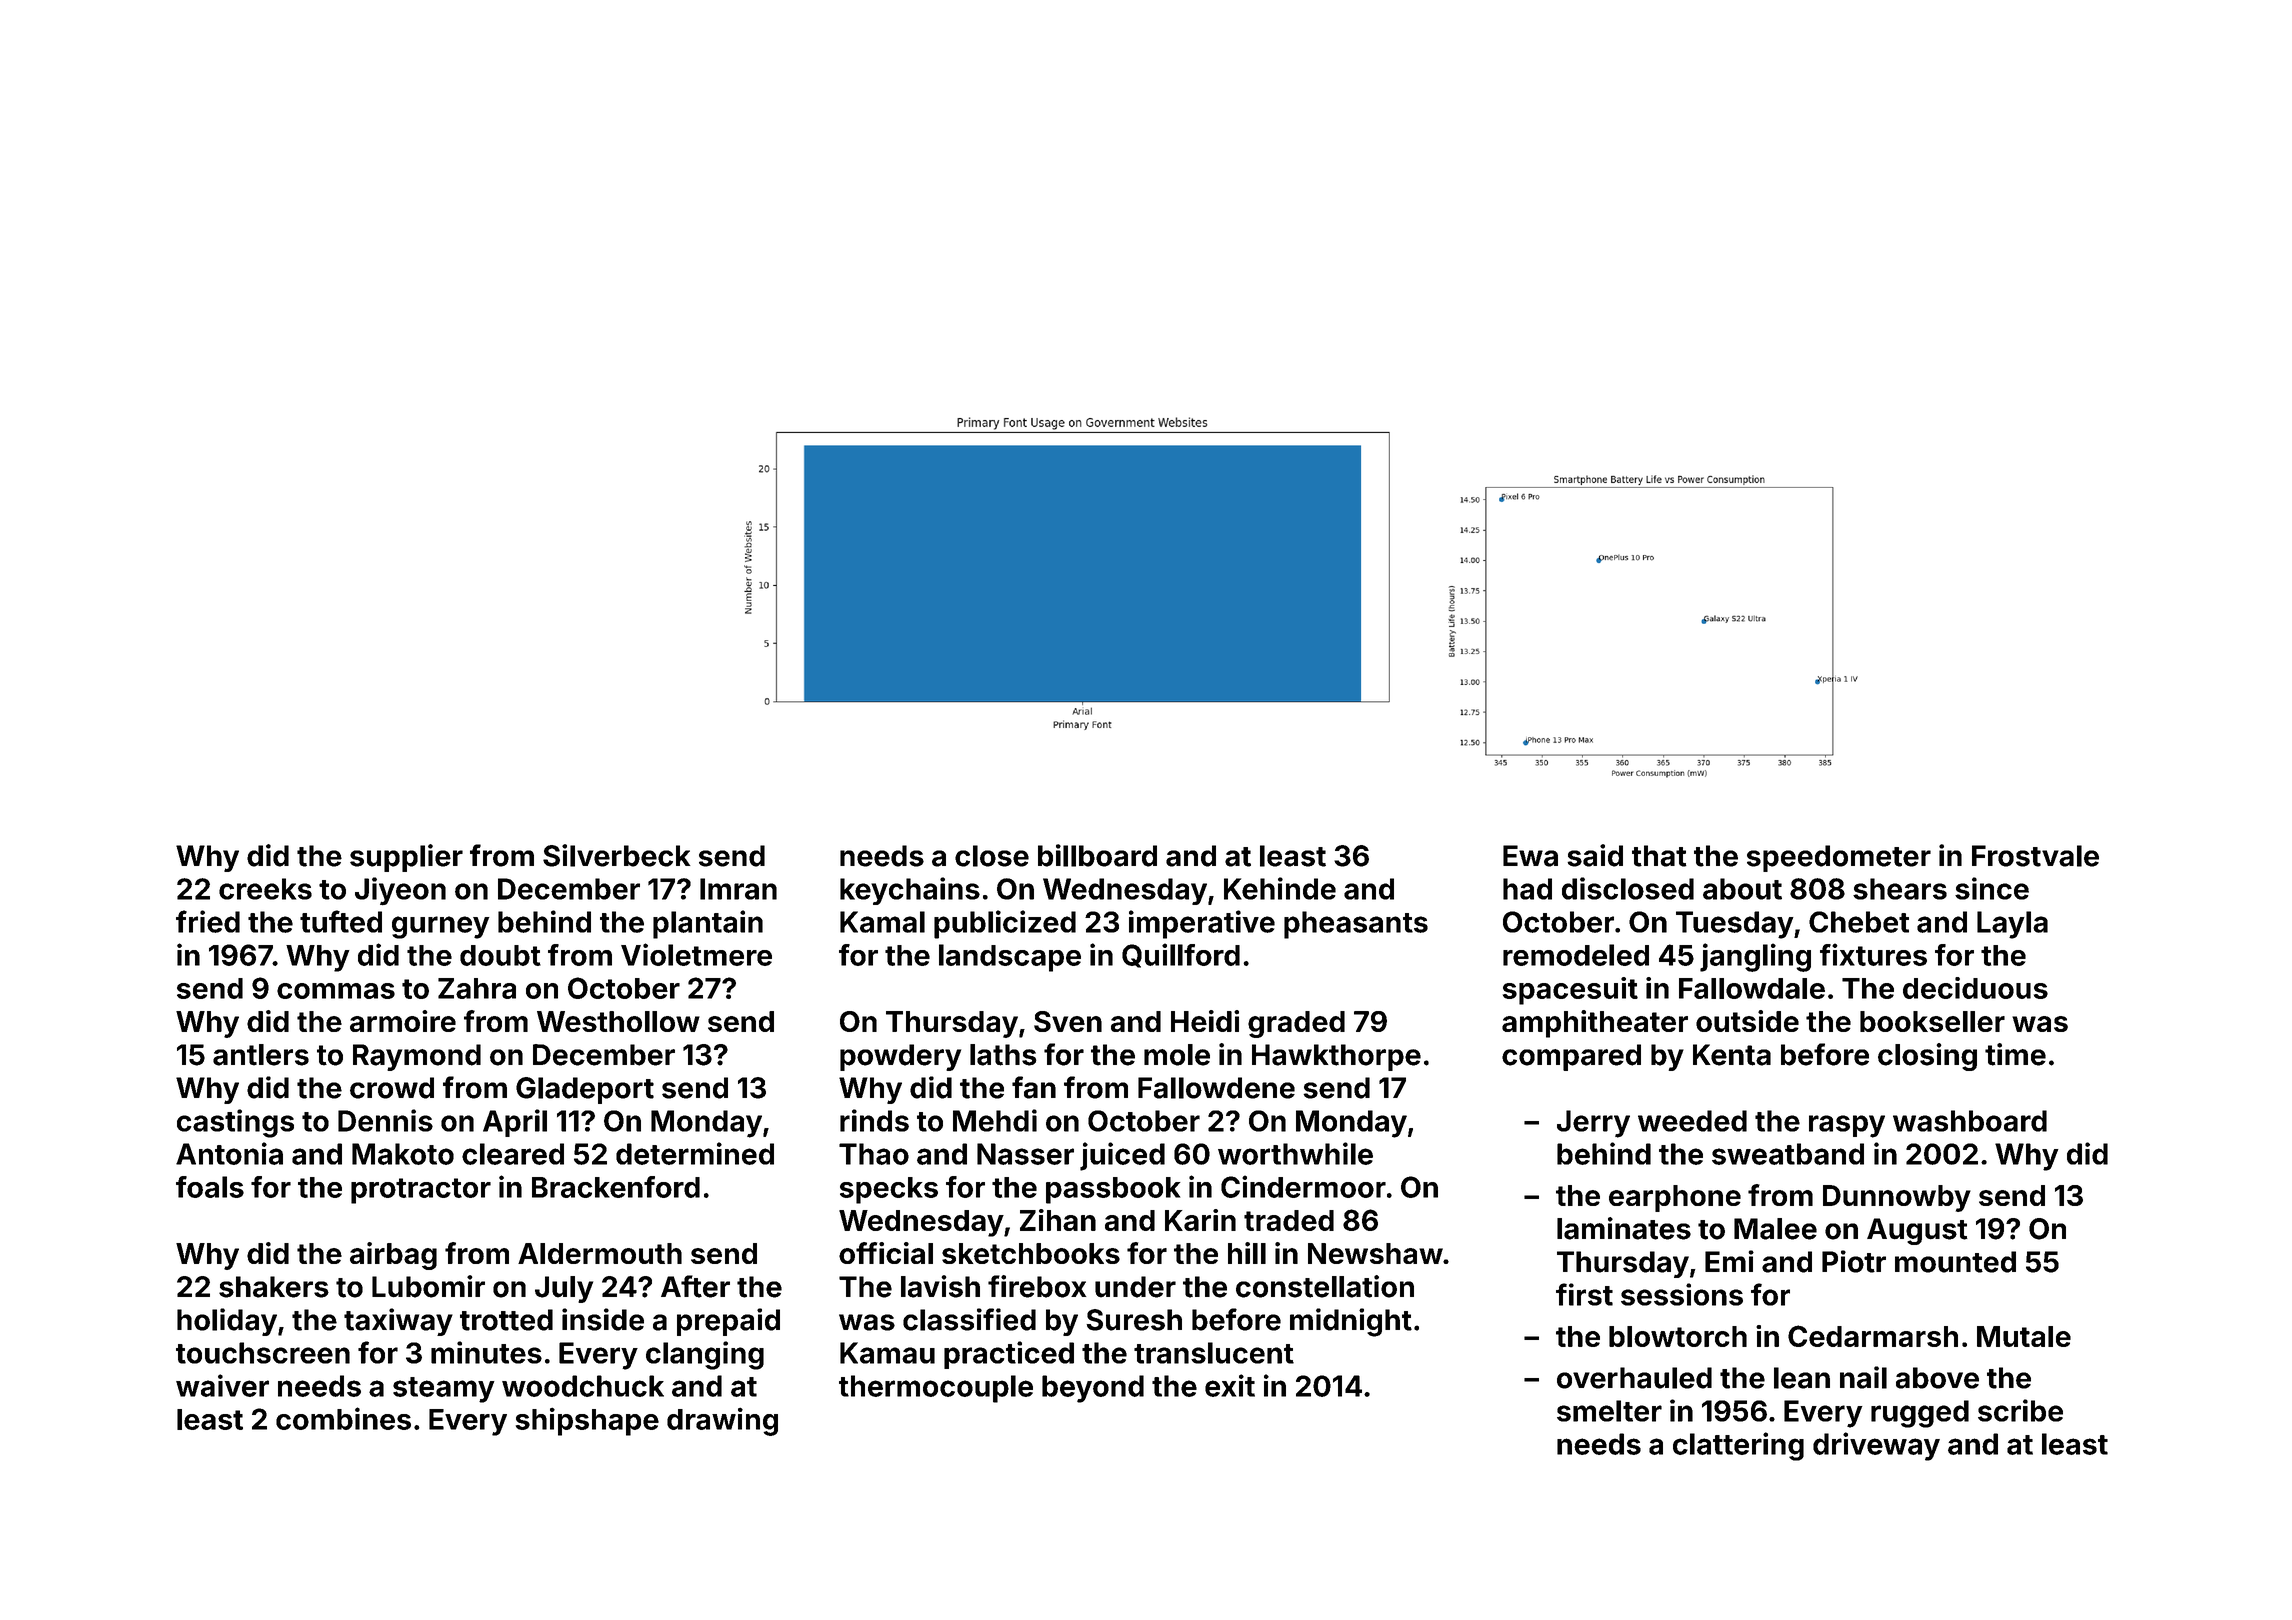 The width and height of the document is (2292, 1620). What do you see at coordinates (722, 1421) in the document?
I see `drawing` at bounding box center [722, 1421].
